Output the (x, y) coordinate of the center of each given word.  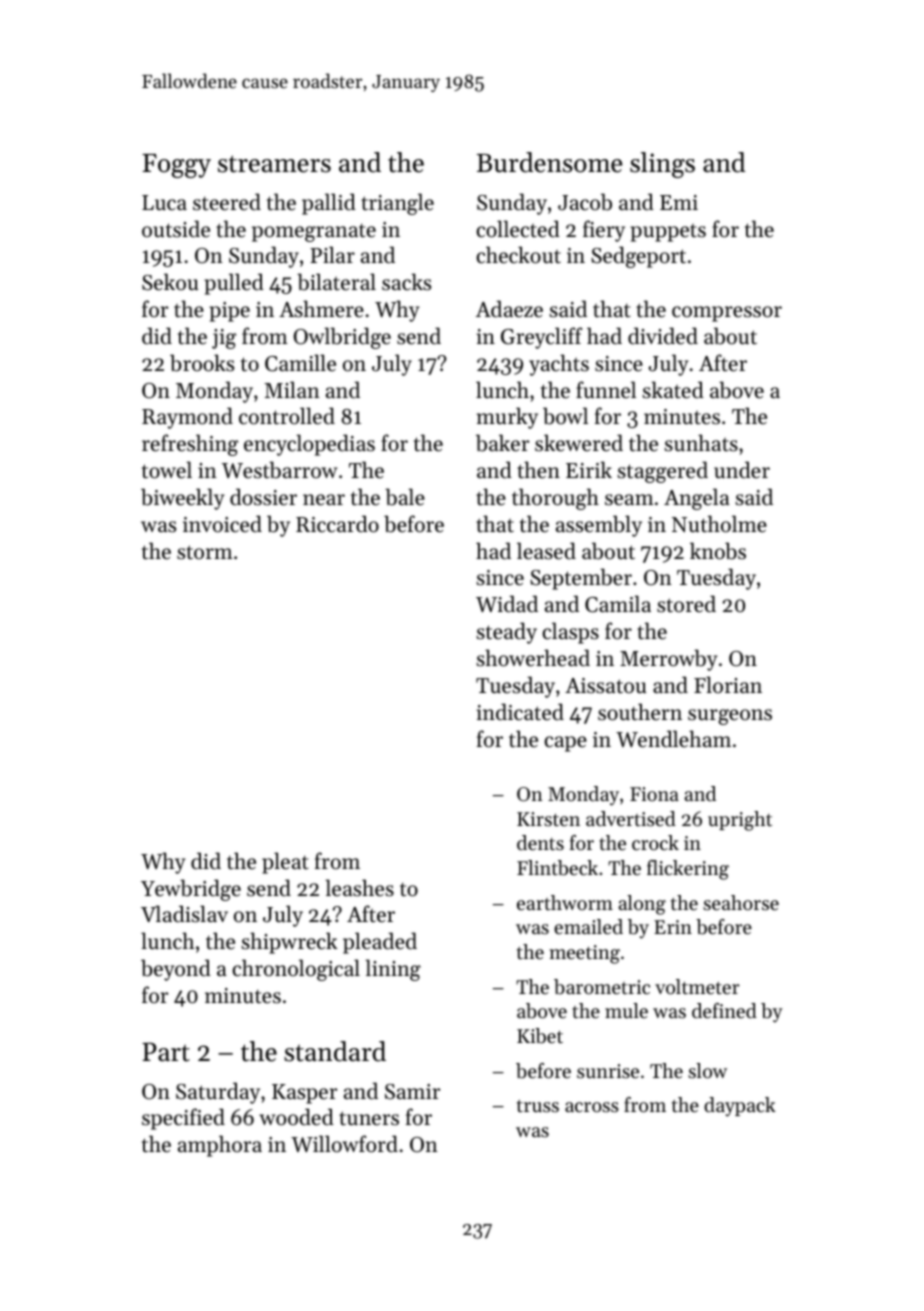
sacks (406, 282)
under (742, 470)
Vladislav (184, 914)
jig (224, 339)
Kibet (540, 1036)
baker (502, 443)
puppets (668, 233)
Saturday (218, 1093)
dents (540, 843)
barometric (602, 987)
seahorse (741, 903)
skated (673, 390)
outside (176, 229)
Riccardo (337, 524)
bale (405, 497)
